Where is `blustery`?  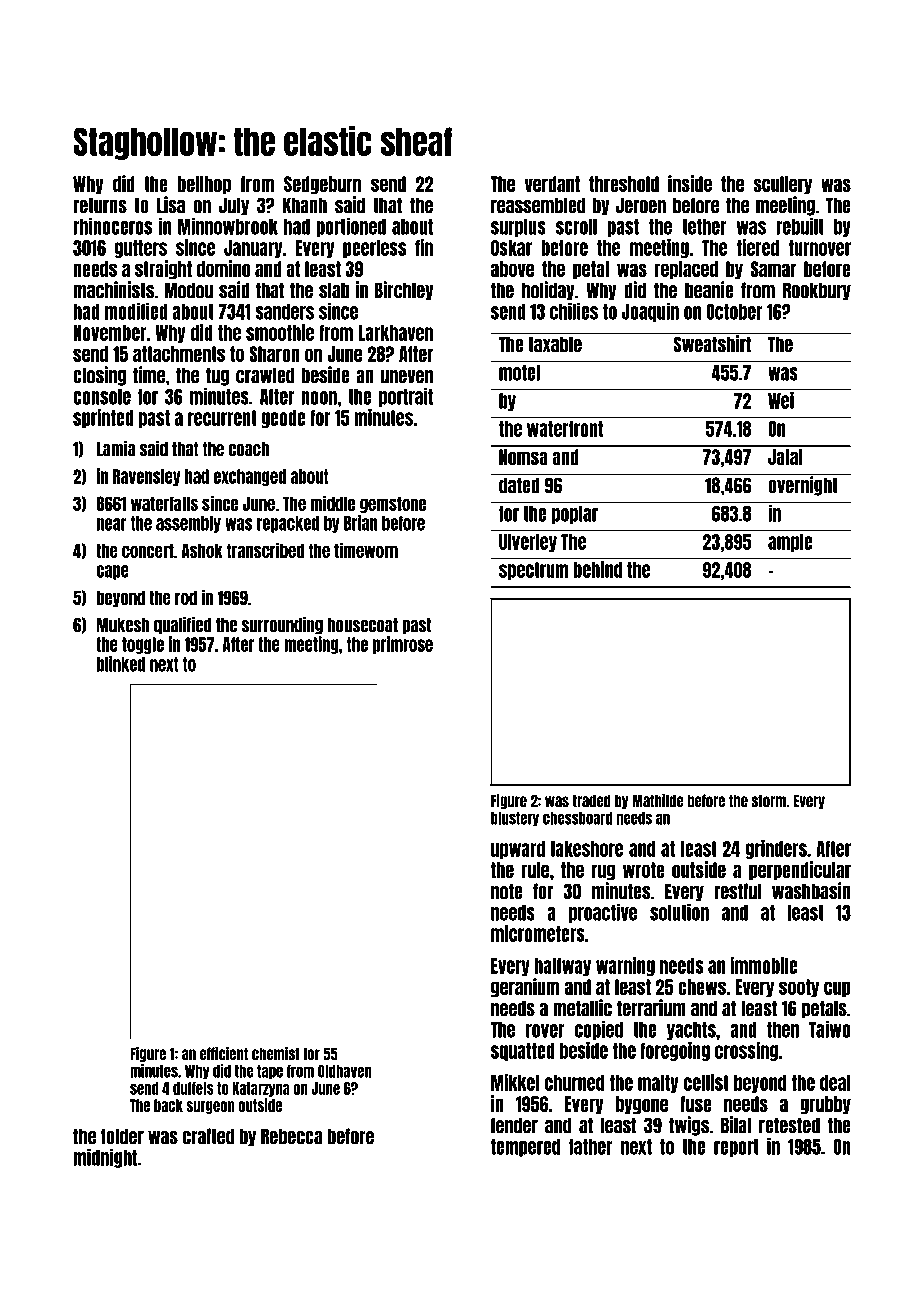 blustery is located at coordinates (515, 819).
